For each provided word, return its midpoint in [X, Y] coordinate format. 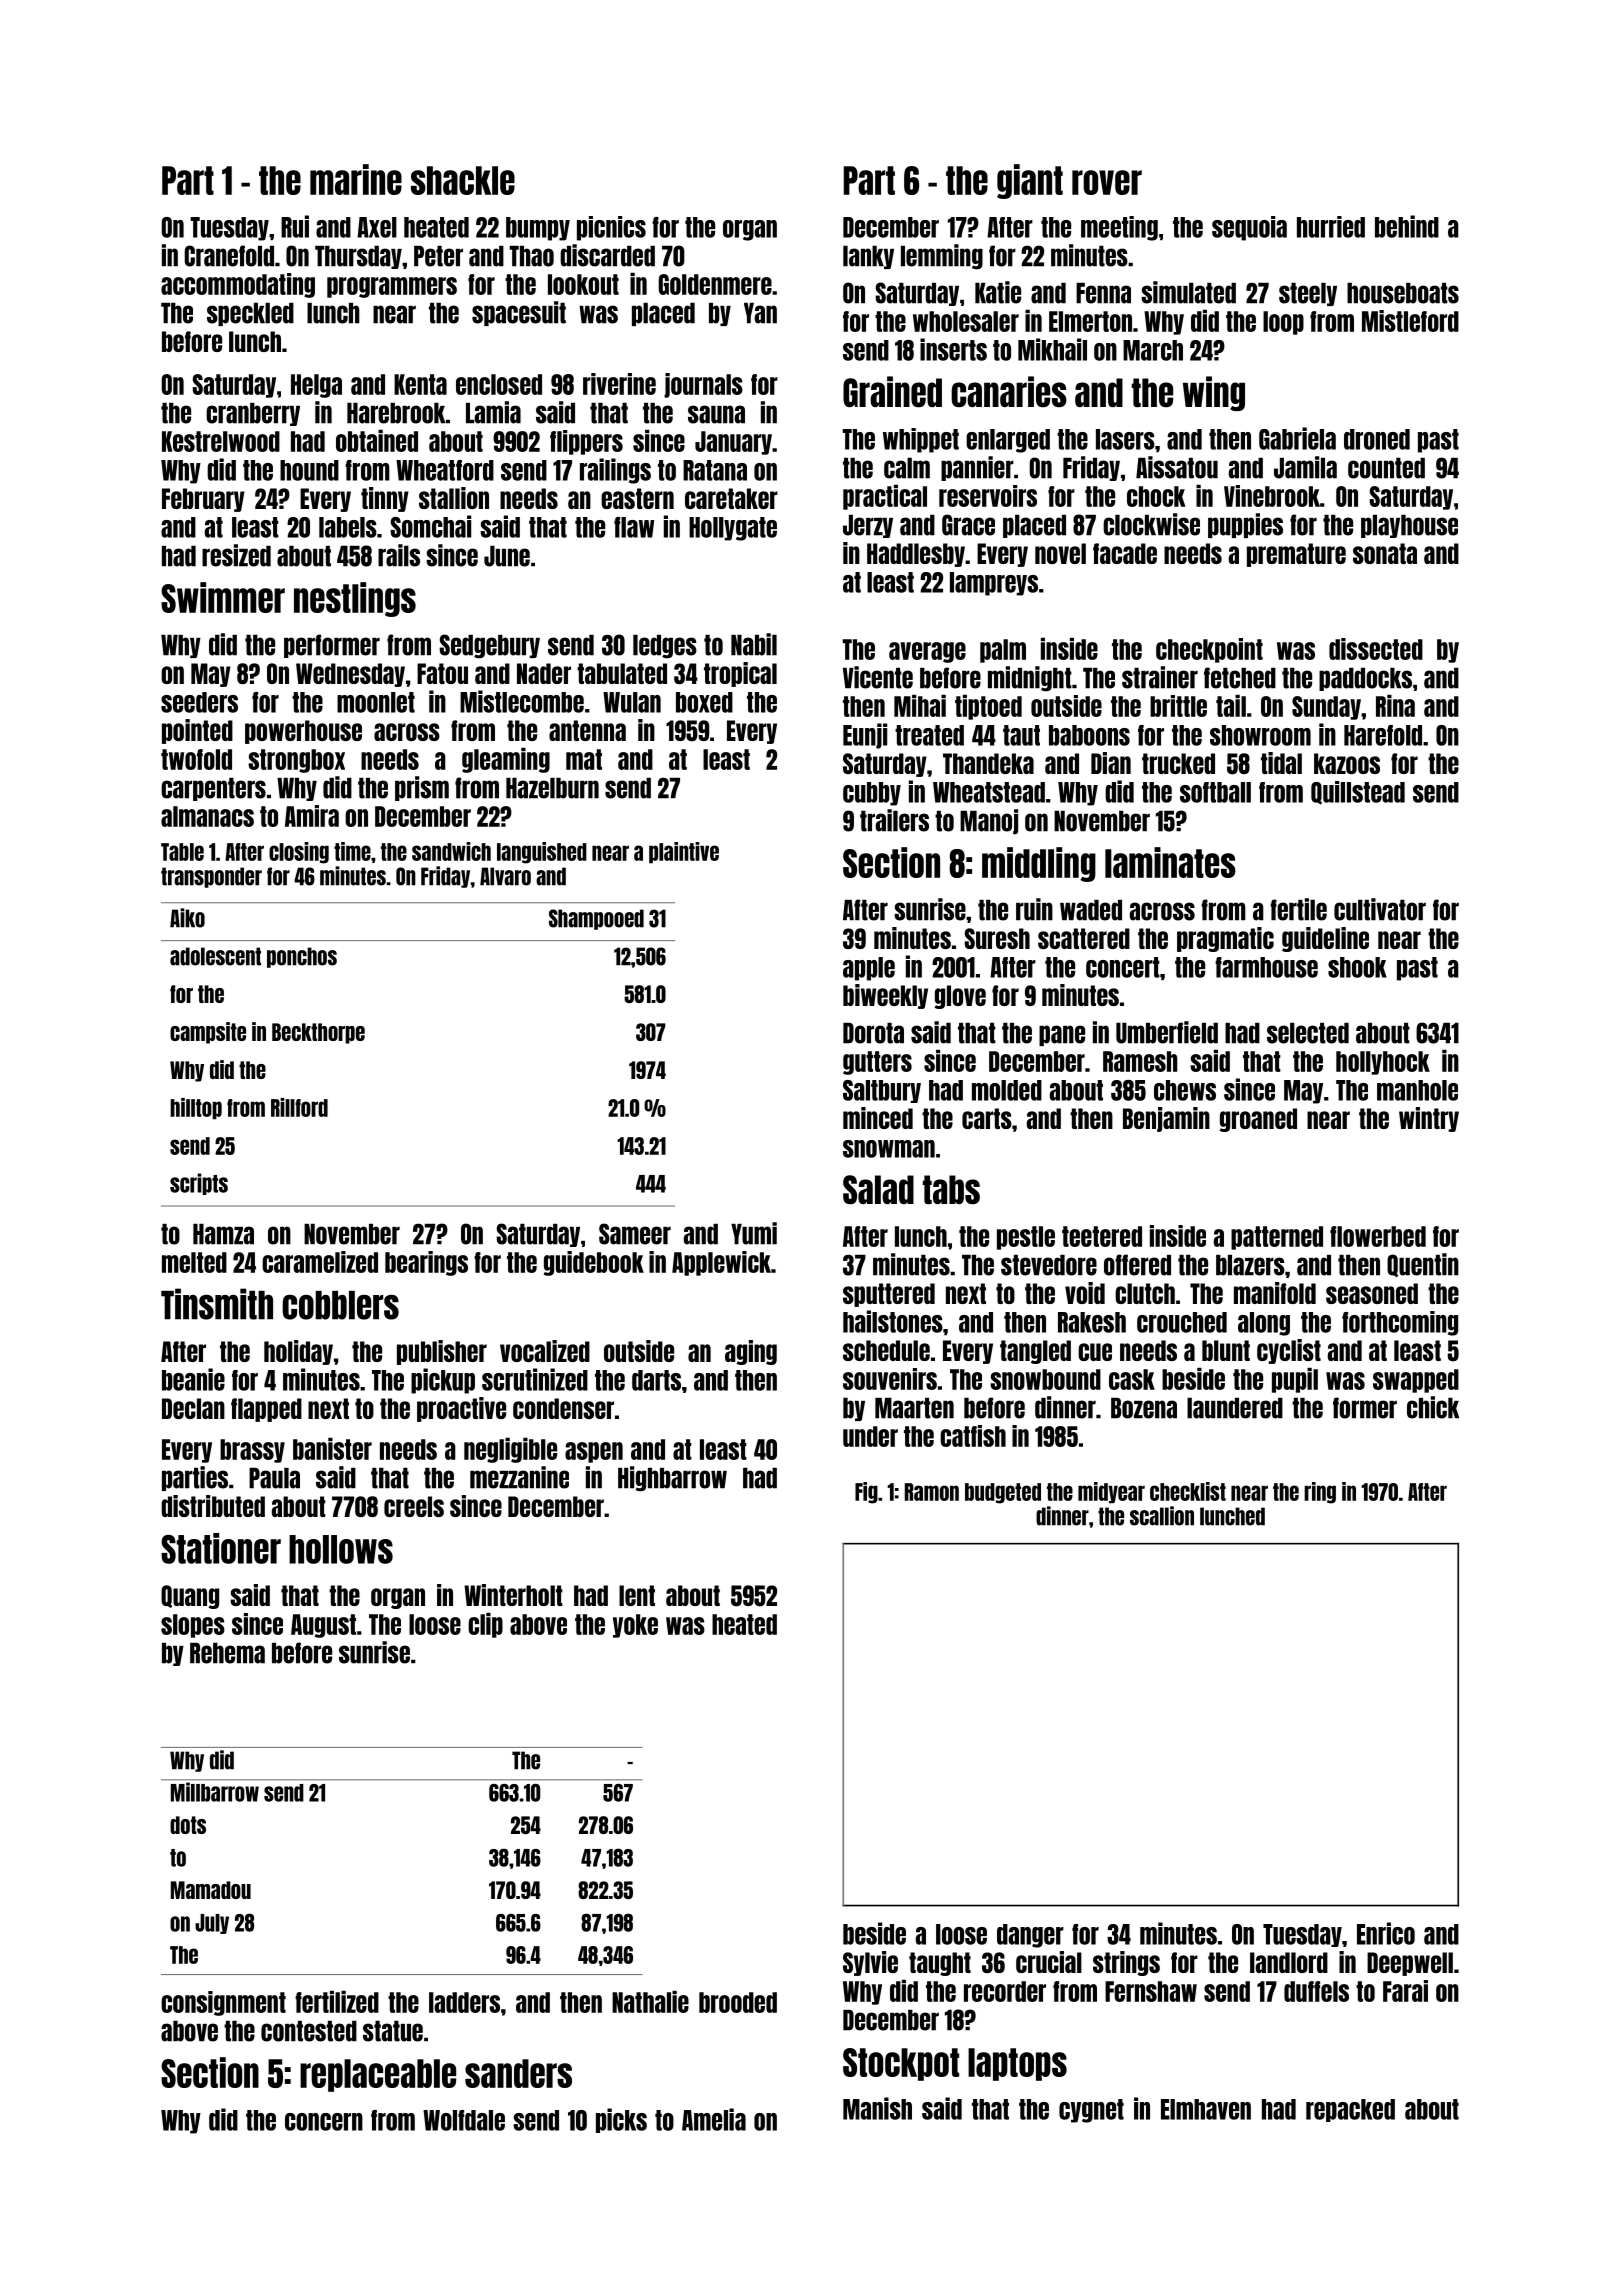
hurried [1331, 227]
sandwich [451, 851]
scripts [199, 1184]
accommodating [238, 285]
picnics [611, 228]
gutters [877, 1063]
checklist [1188, 1491]
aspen [594, 1452]
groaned [1258, 1120]
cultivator [1380, 909]
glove [960, 997]
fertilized [337, 2002]
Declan [193, 1408]
